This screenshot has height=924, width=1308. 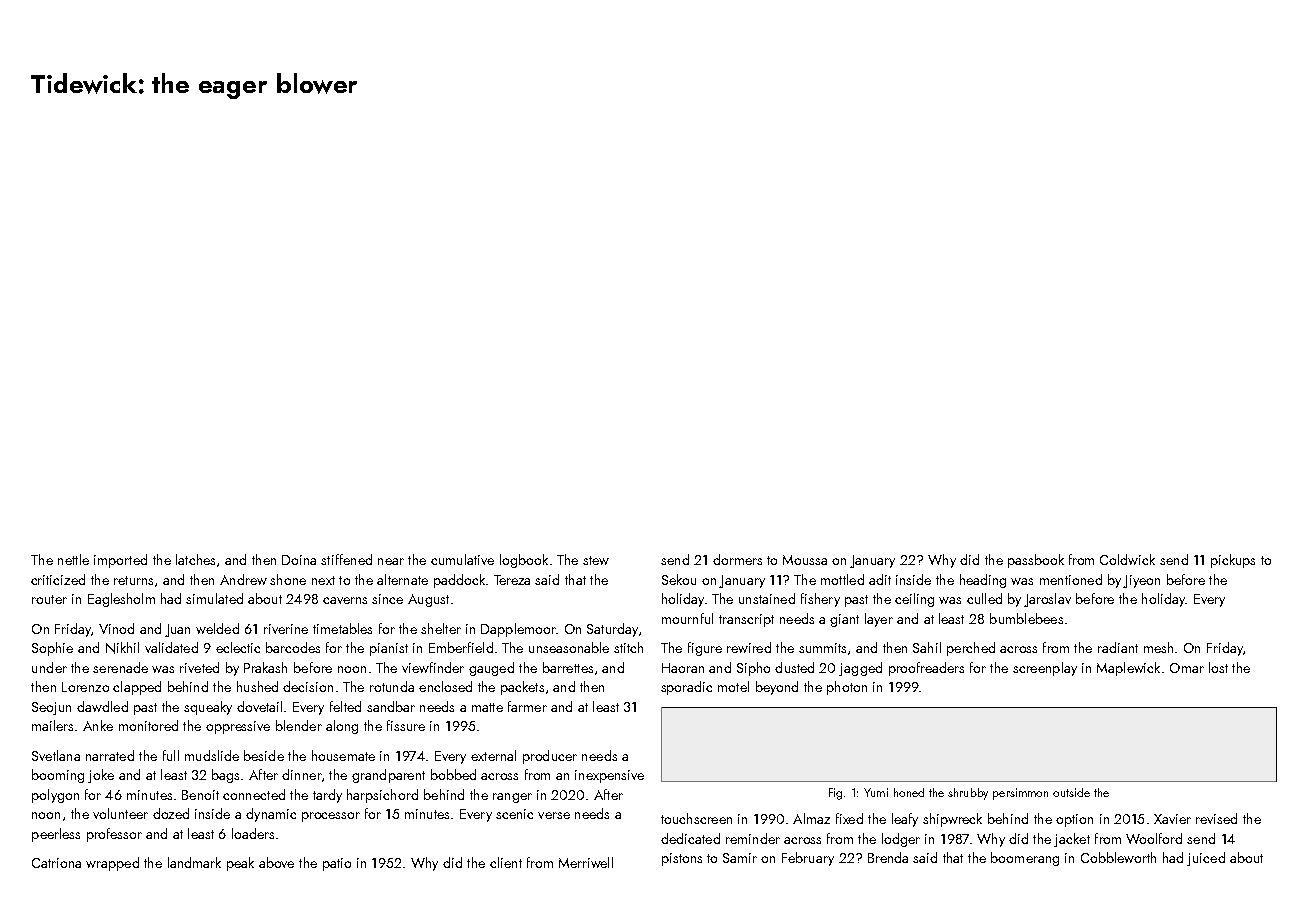 What do you see at coordinates (238, 727) in the screenshot?
I see `oppressive` at bounding box center [238, 727].
